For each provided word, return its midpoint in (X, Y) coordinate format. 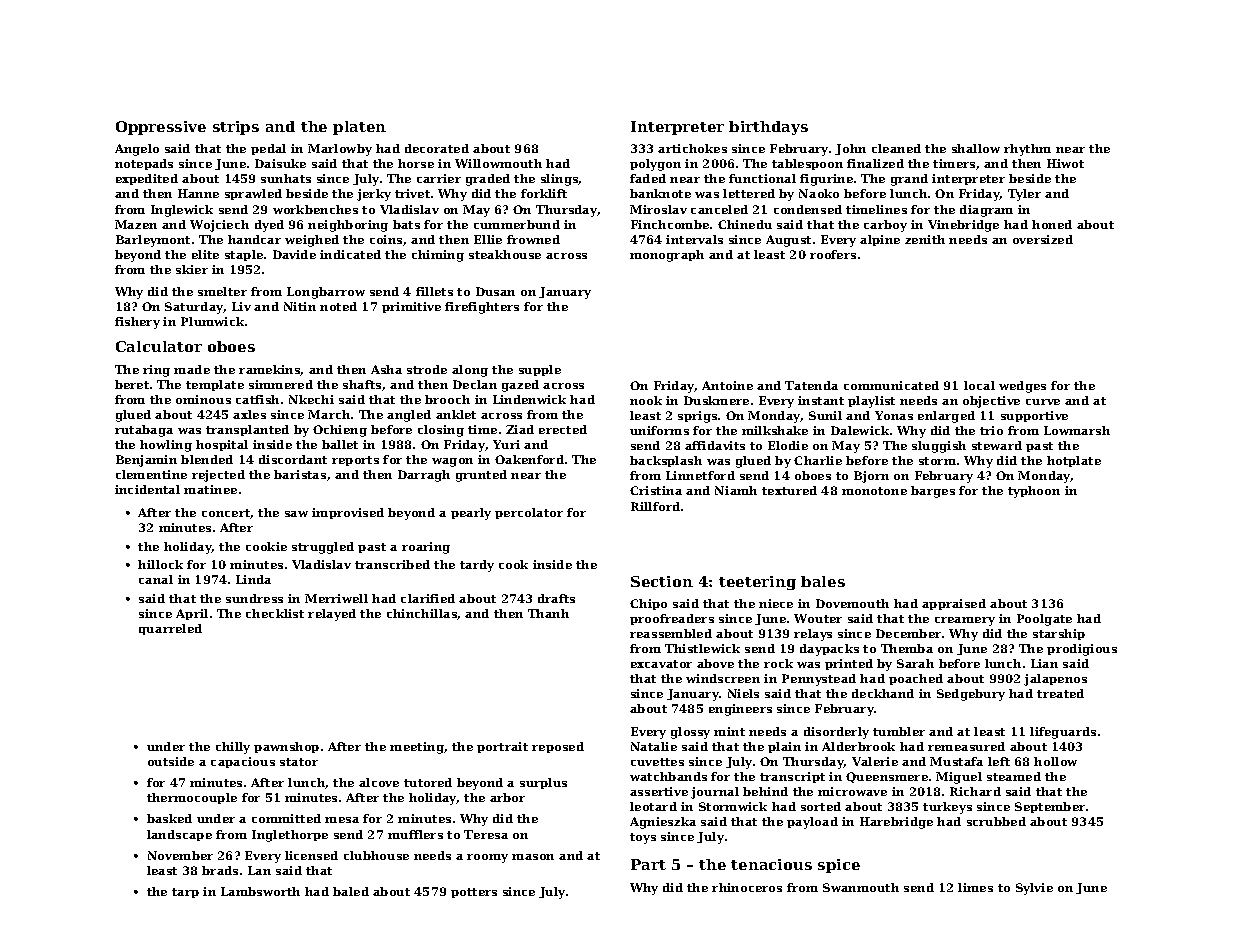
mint (729, 731)
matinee (210, 489)
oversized (1043, 239)
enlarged (946, 417)
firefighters (482, 308)
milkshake (775, 430)
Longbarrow (326, 293)
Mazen (136, 224)
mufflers (415, 834)
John (850, 149)
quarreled (170, 629)
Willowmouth (498, 163)
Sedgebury (971, 695)
